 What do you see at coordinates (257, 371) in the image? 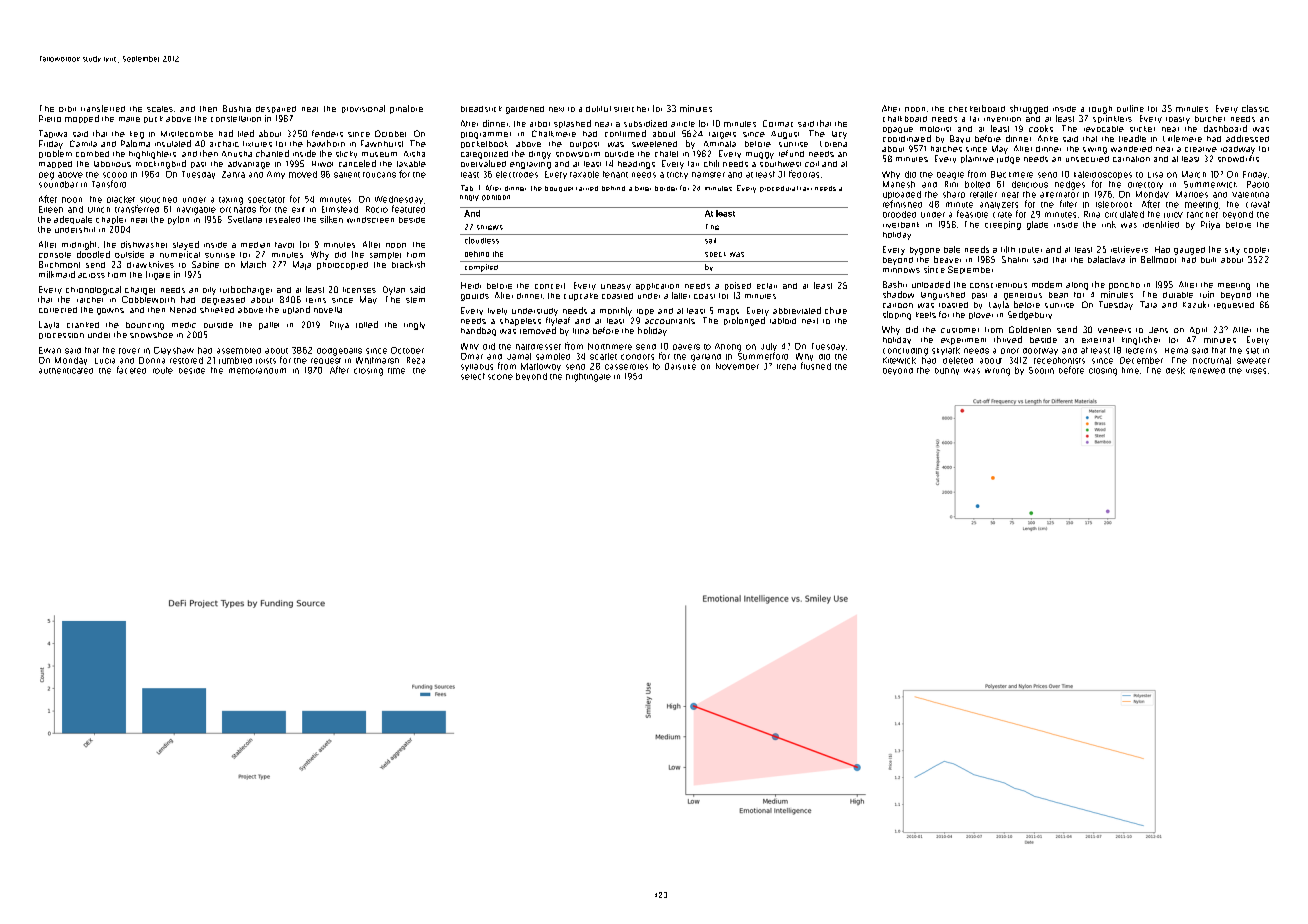
I see `memorandum` at bounding box center [257, 371].
